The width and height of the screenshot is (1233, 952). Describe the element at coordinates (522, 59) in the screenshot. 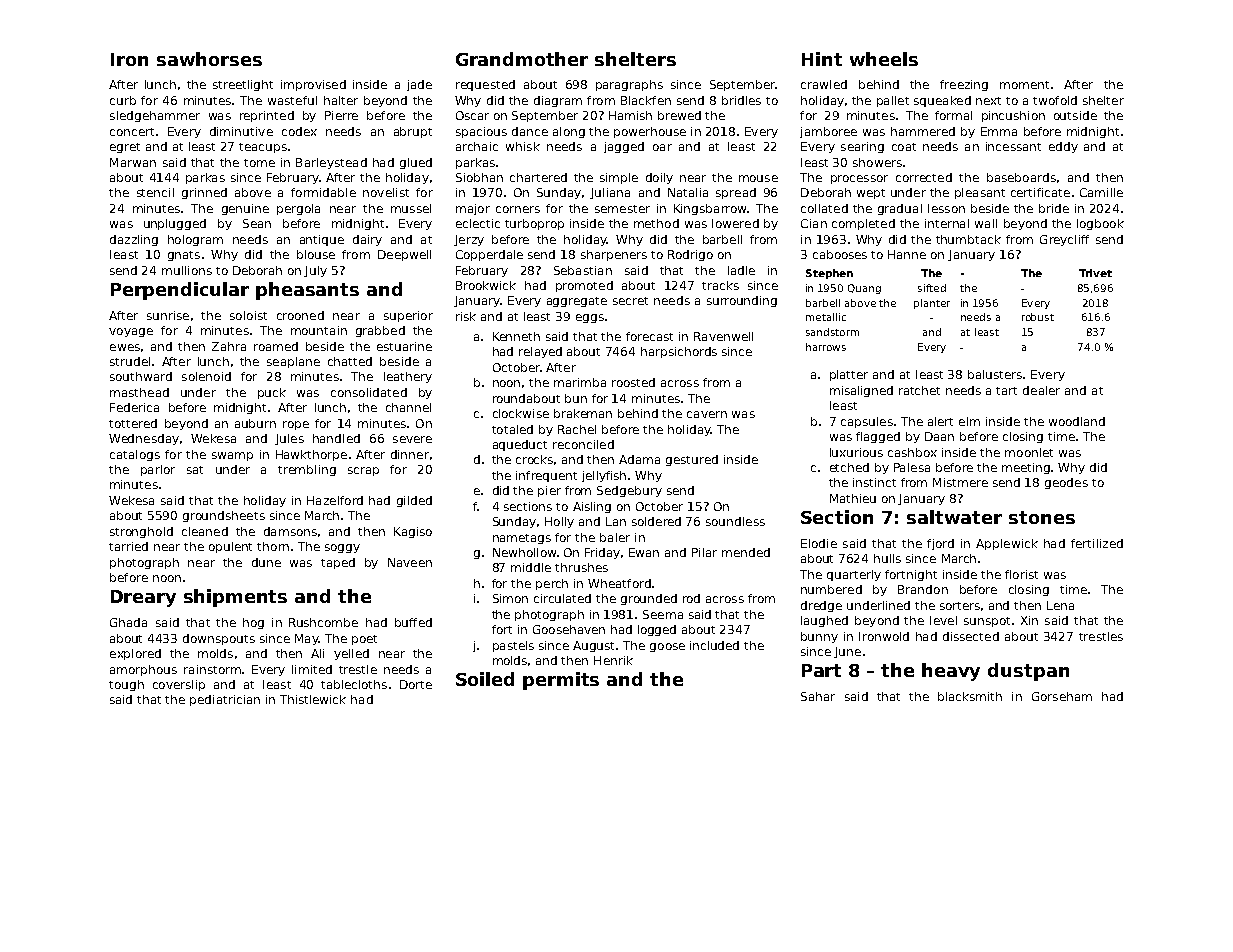

I see `Grandmother` at that location.
